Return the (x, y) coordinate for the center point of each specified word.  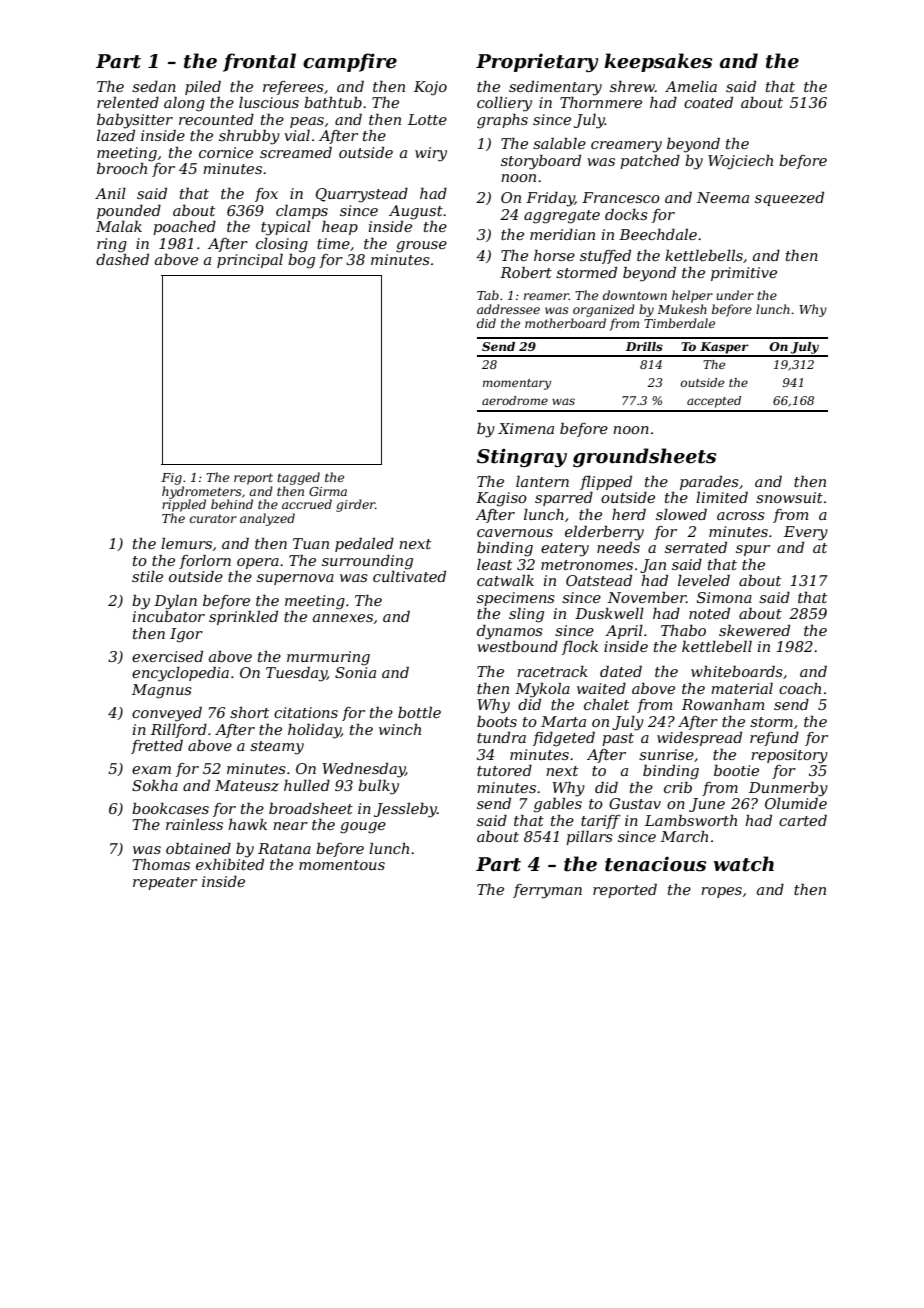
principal (250, 260)
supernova (295, 579)
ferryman (547, 891)
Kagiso (501, 499)
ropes (721, 892)
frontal (259, 62)
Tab (488, 295)
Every (806, 533)
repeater (165, 883)
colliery (504, 104)
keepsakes (658, 62)
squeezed (789, 199)
